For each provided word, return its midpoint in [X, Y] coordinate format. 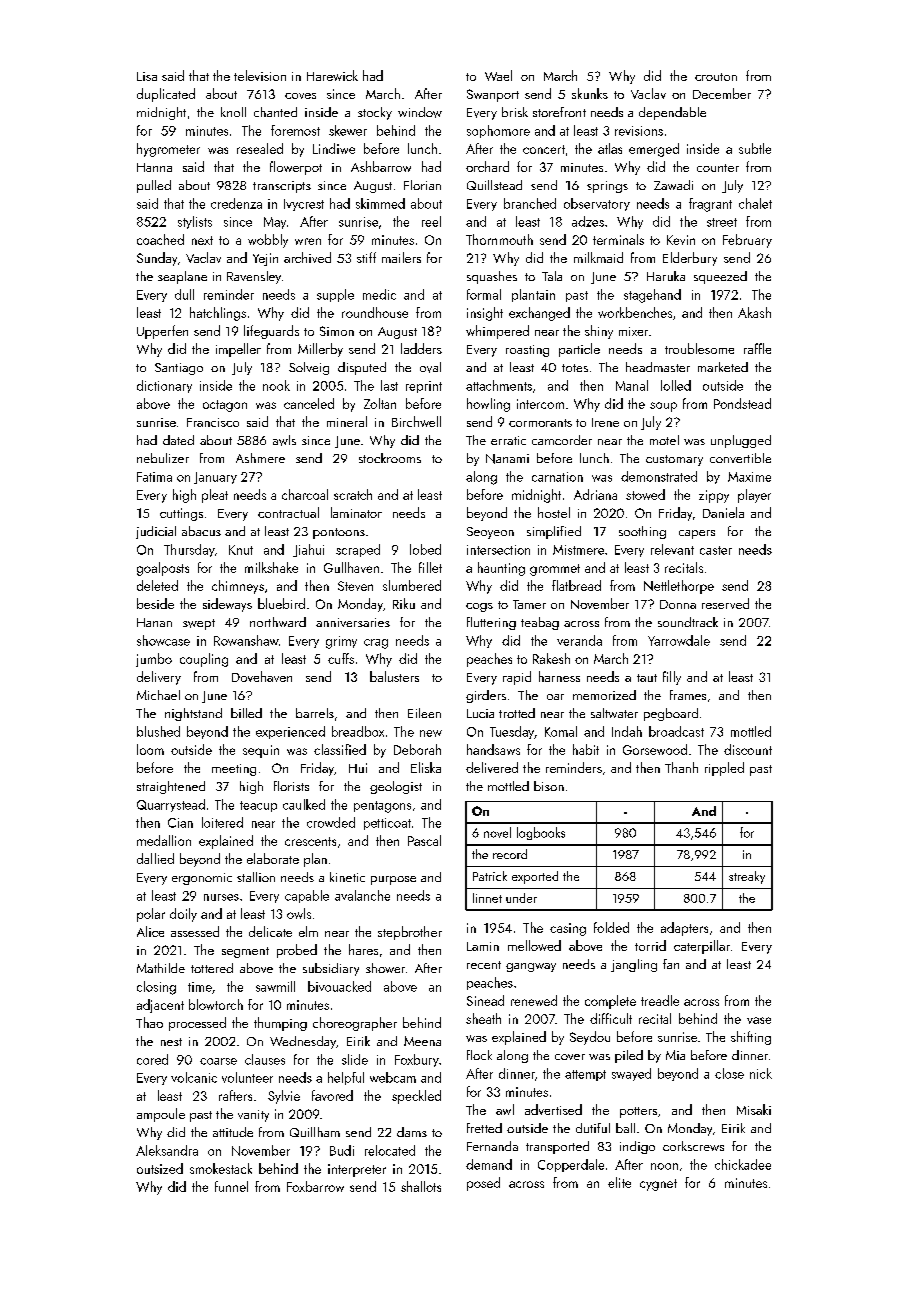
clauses [265, 1059]
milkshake [271, 567]
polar [151, 915]
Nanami [507, 459]
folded [611, 927]
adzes [588, 221]
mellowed [534, 945]
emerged [654, 150]
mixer [633, 331]
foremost [295, 130]
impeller [238, 350]
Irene [605, 422]
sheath [483, 1018]
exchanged [539, 314]
